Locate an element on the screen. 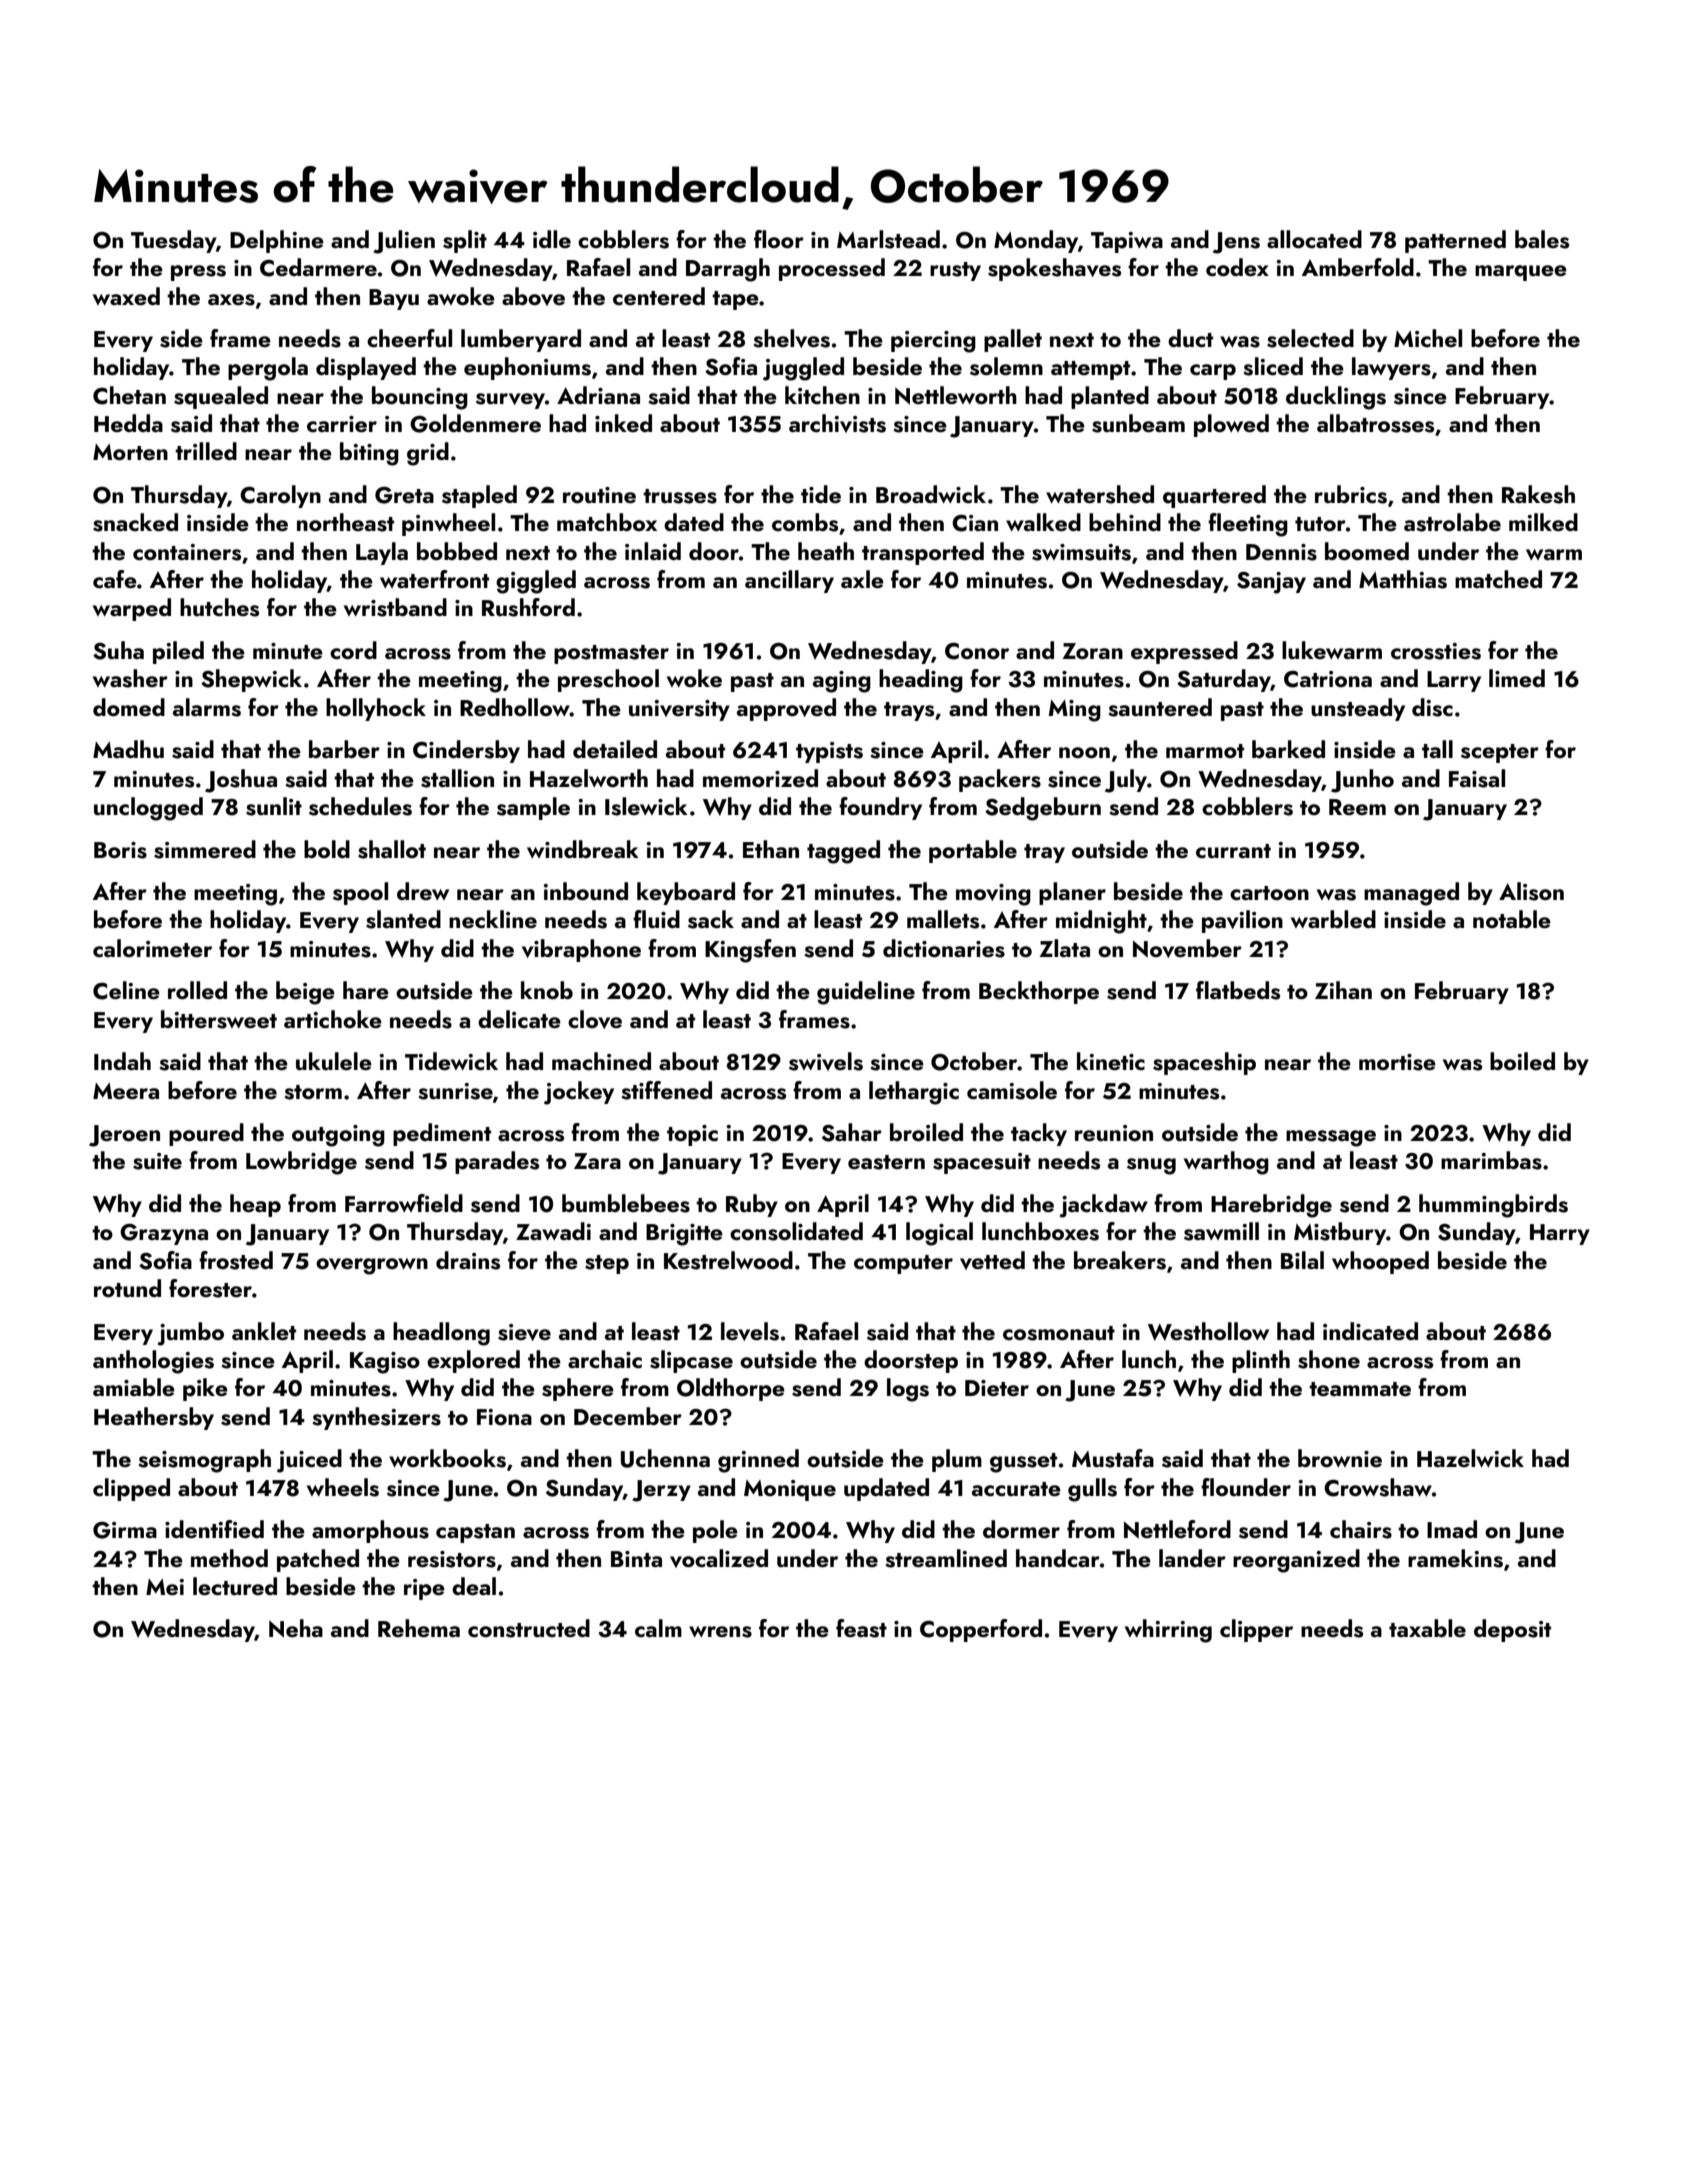 This screenshot has height=2178, width=1683. memorized is located at coordinates (760, 778).
